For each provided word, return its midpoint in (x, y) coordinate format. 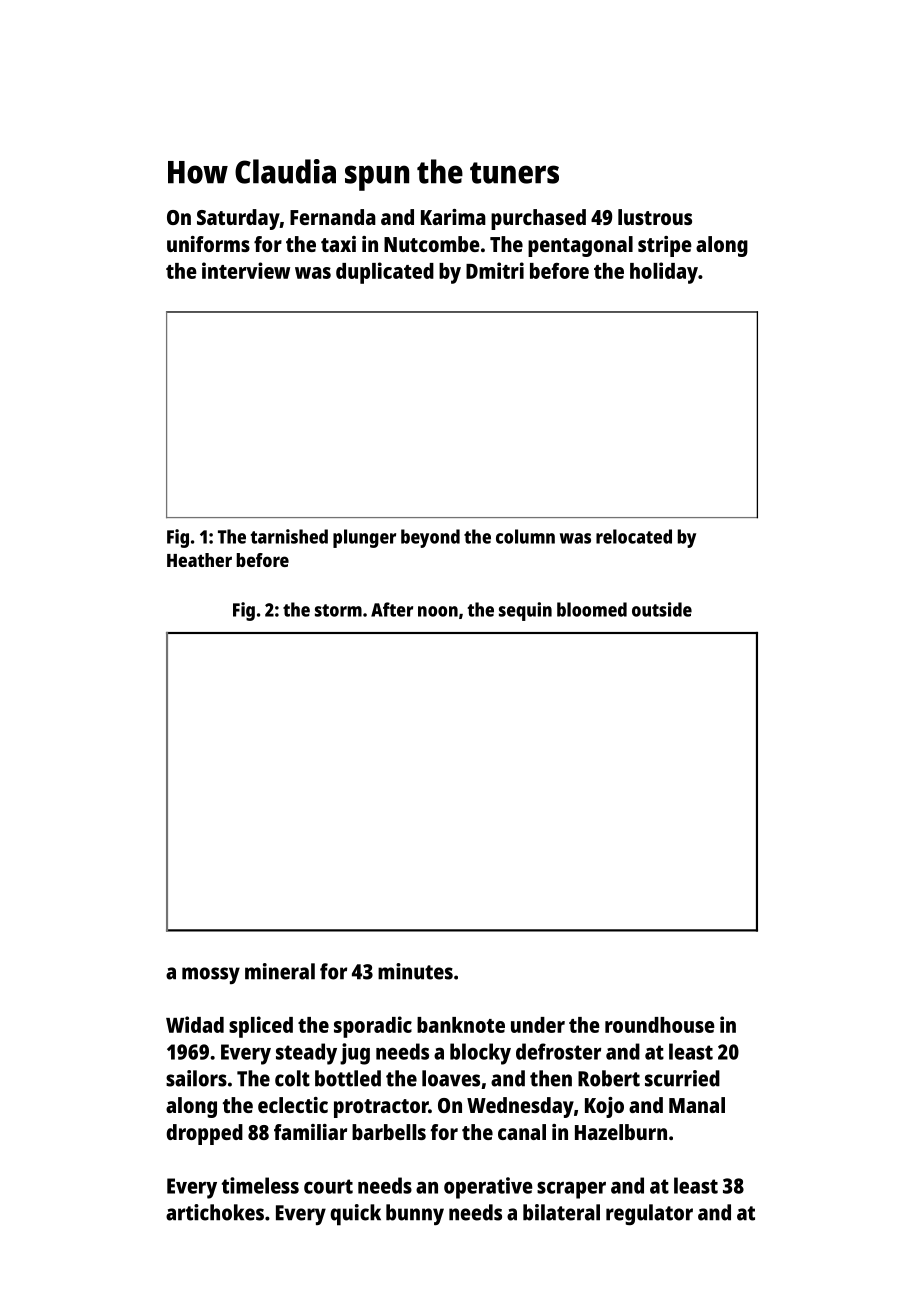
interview (246, 270)
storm (338, 610)
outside (662, 609)
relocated (634, 536)
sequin (525, 611)
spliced (261, 1027)
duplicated (385, 273)
